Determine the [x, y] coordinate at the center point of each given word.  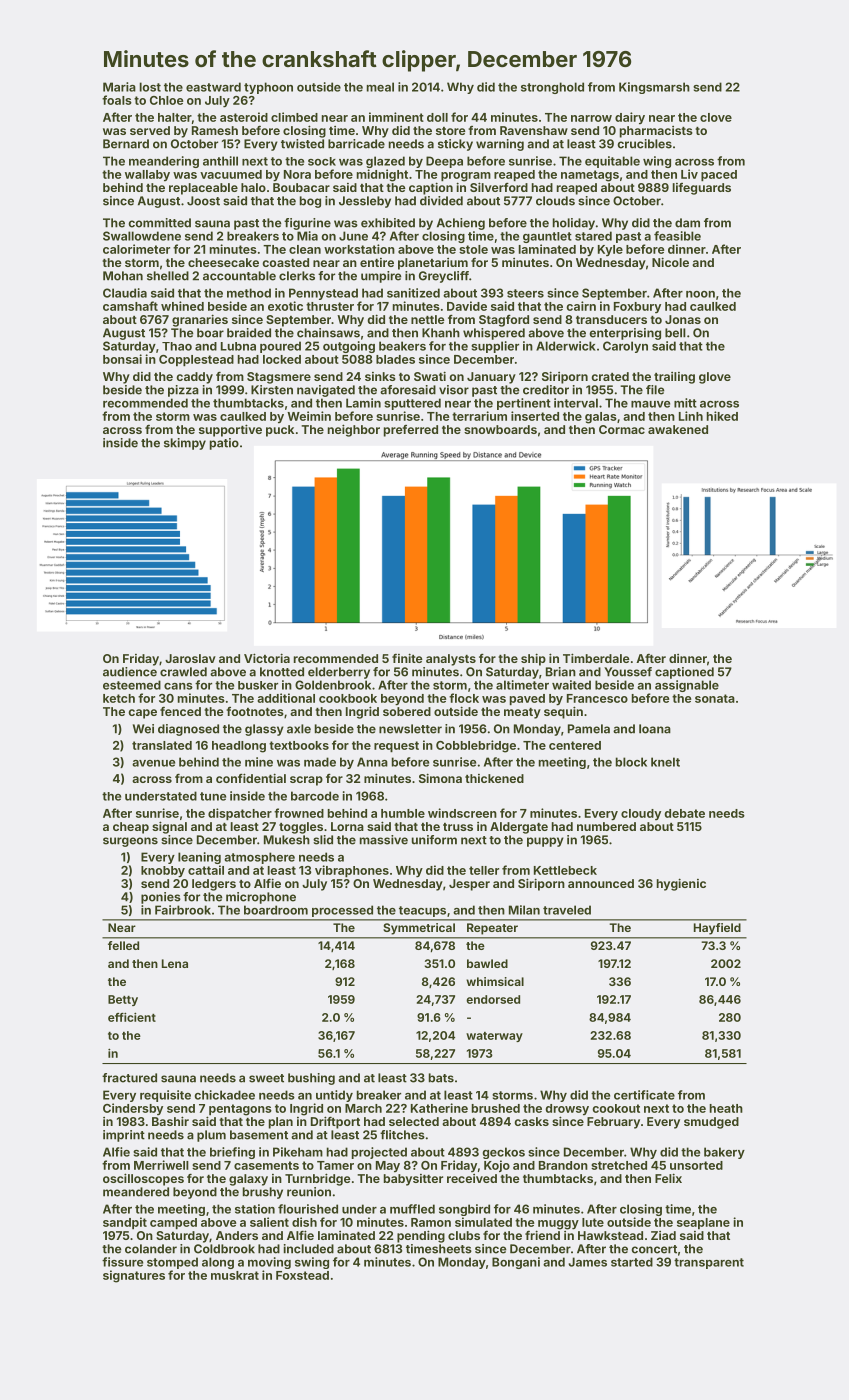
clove [716, 117]
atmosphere [259, 858]
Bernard [126, 144]
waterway [494, 1037]
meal [380, 87]
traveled [567, 910]
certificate [644, 1095]
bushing [311, 1079]
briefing [232, 1153]
